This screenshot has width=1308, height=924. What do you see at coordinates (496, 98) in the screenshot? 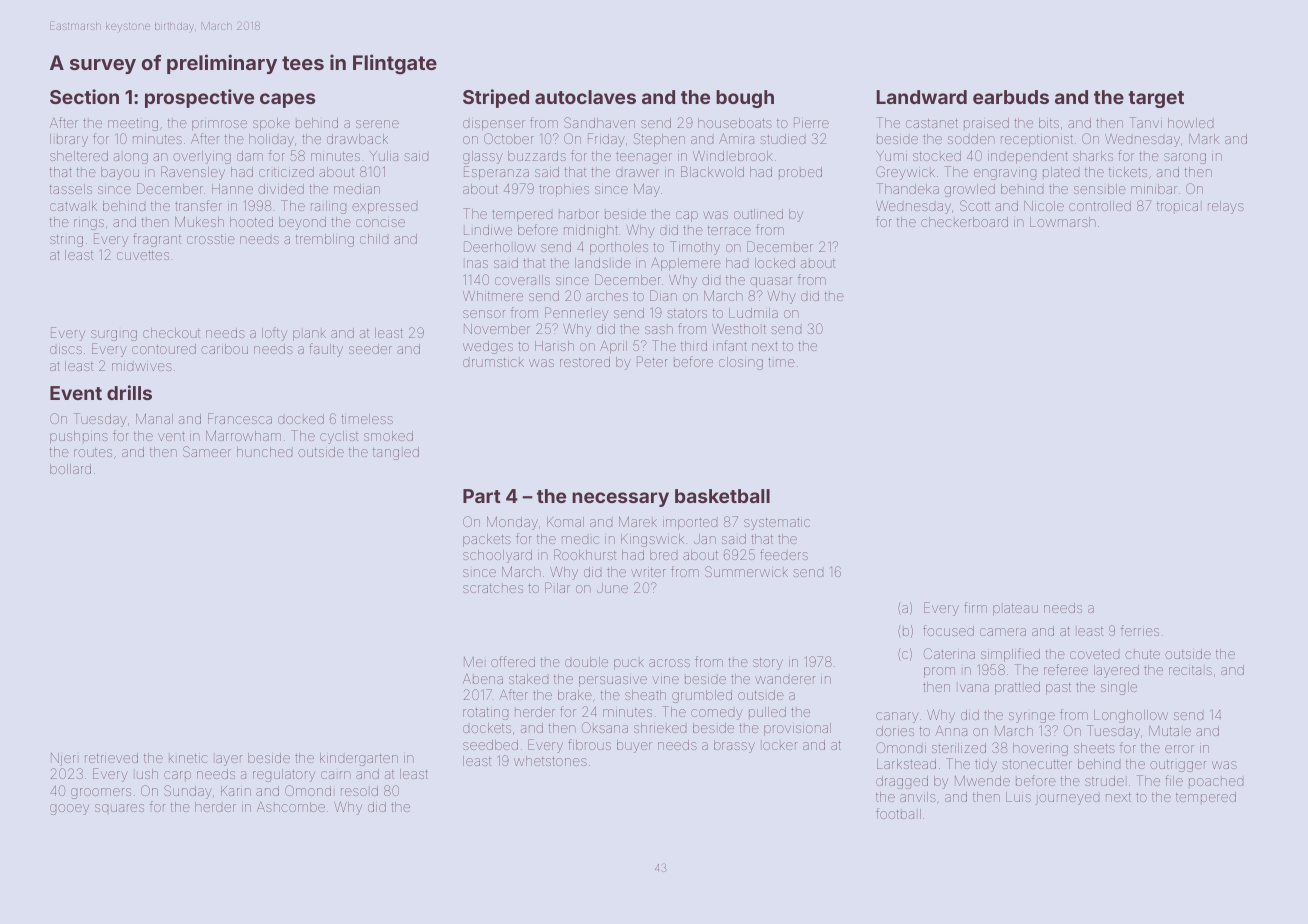
I see `Striped` at bounding box center [496, 98].
